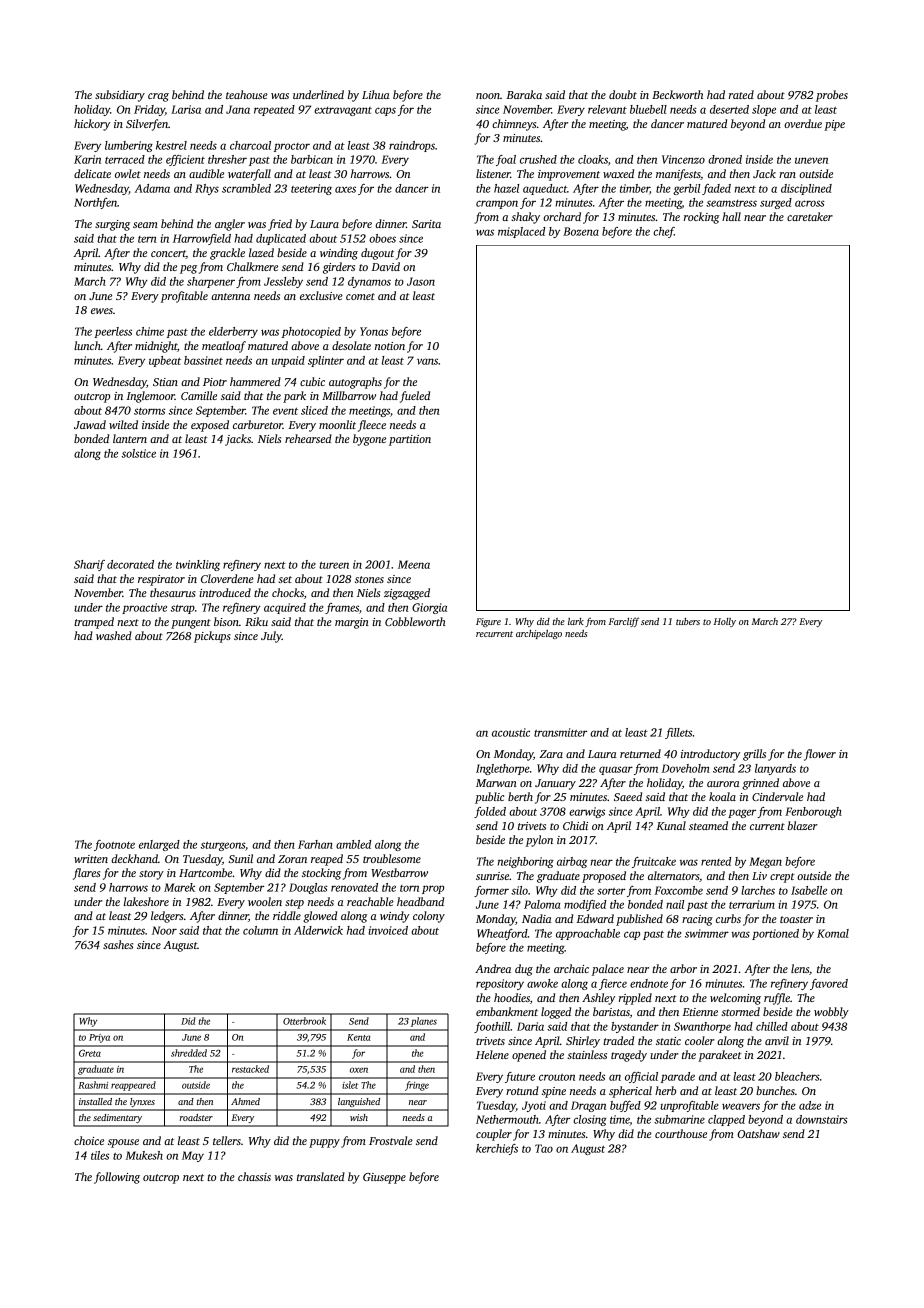 The width and height of the screenshot is (924, 1308). I want to click on chef, so click(663, 232).
